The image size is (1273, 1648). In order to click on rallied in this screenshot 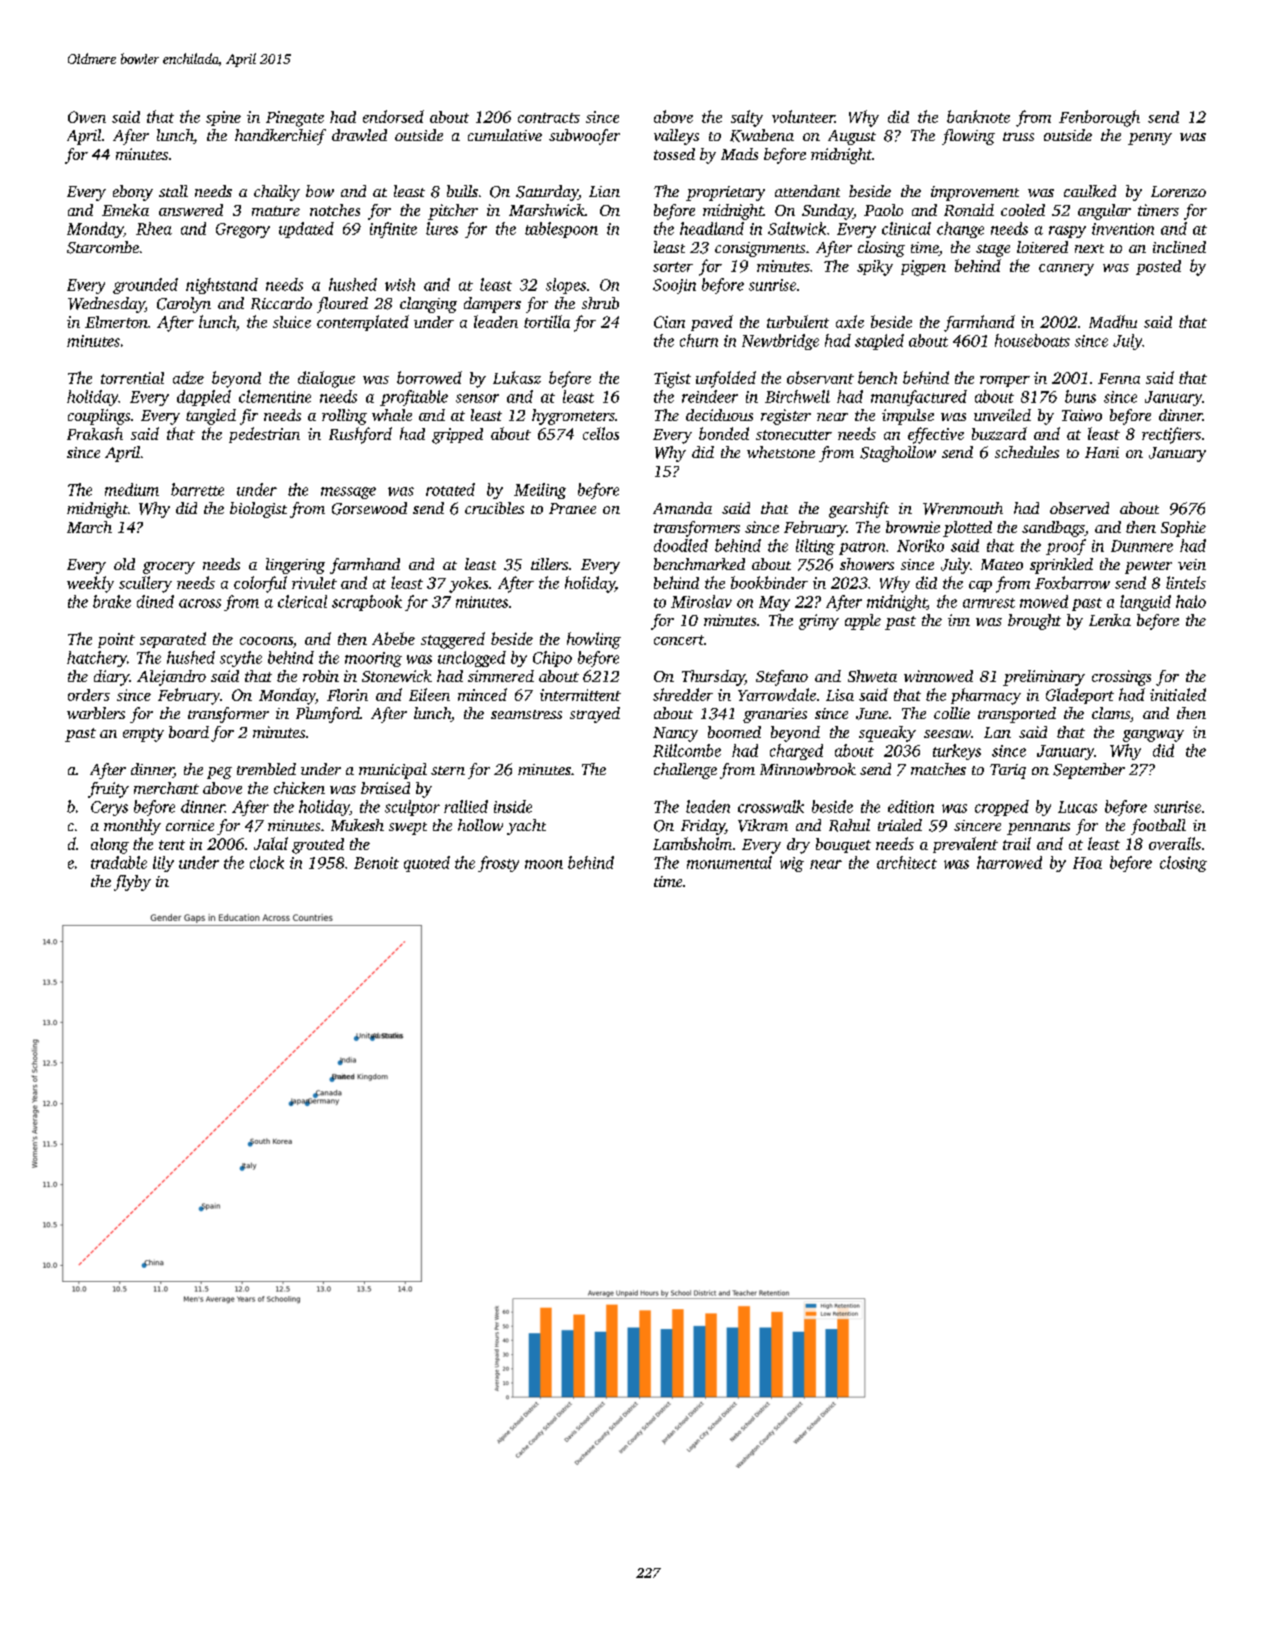, I will do `click(466, 806)`.
